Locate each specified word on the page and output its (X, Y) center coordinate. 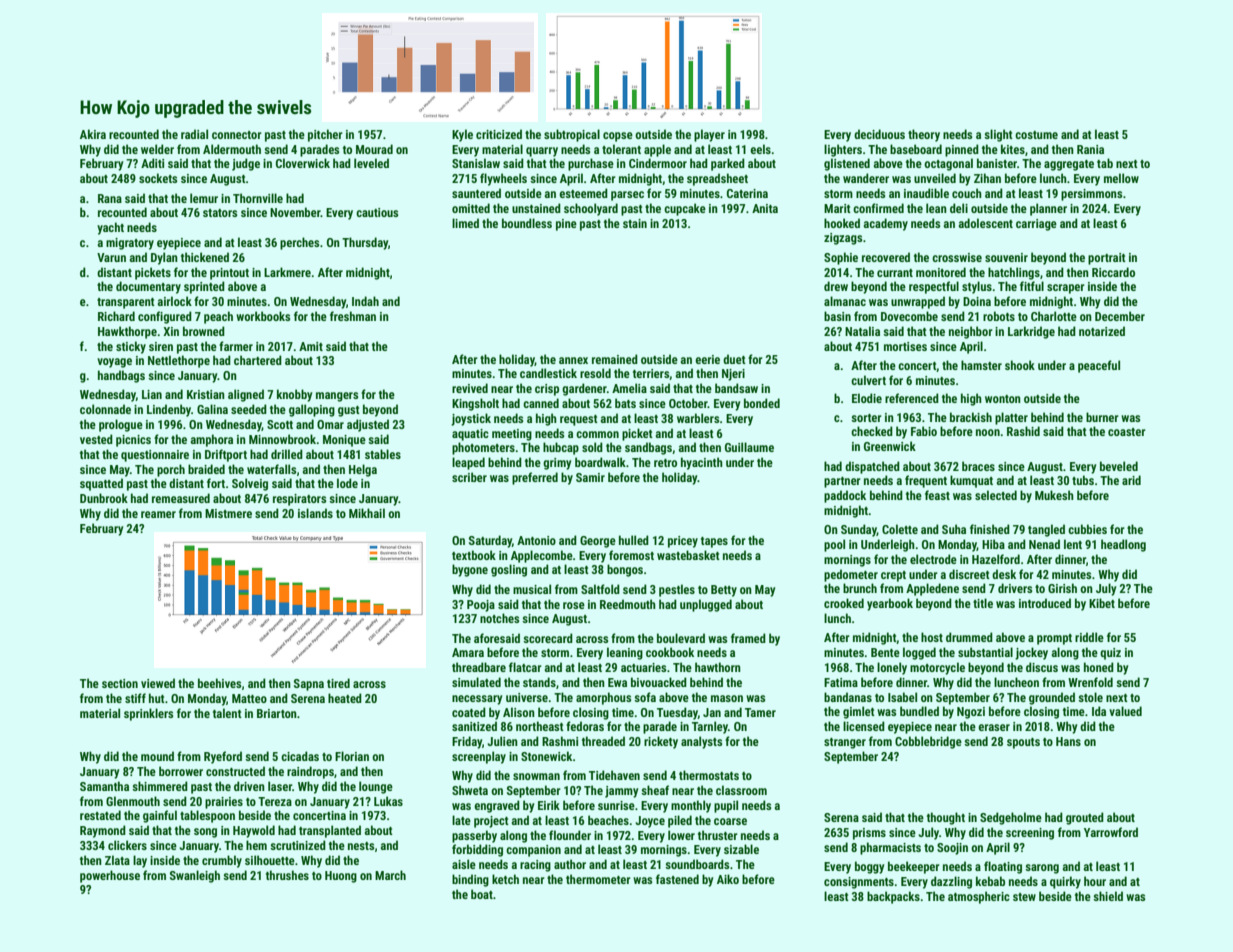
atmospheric (979, 897)
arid (1131, 480)
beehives (220, 683)
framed (748, 638)
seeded (249, 409)
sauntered (476, 193)
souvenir (1006, 257)
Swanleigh (195, 876)
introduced (1045, 603)
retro (665, 463)
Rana (110, 198)
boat (482, 894)
